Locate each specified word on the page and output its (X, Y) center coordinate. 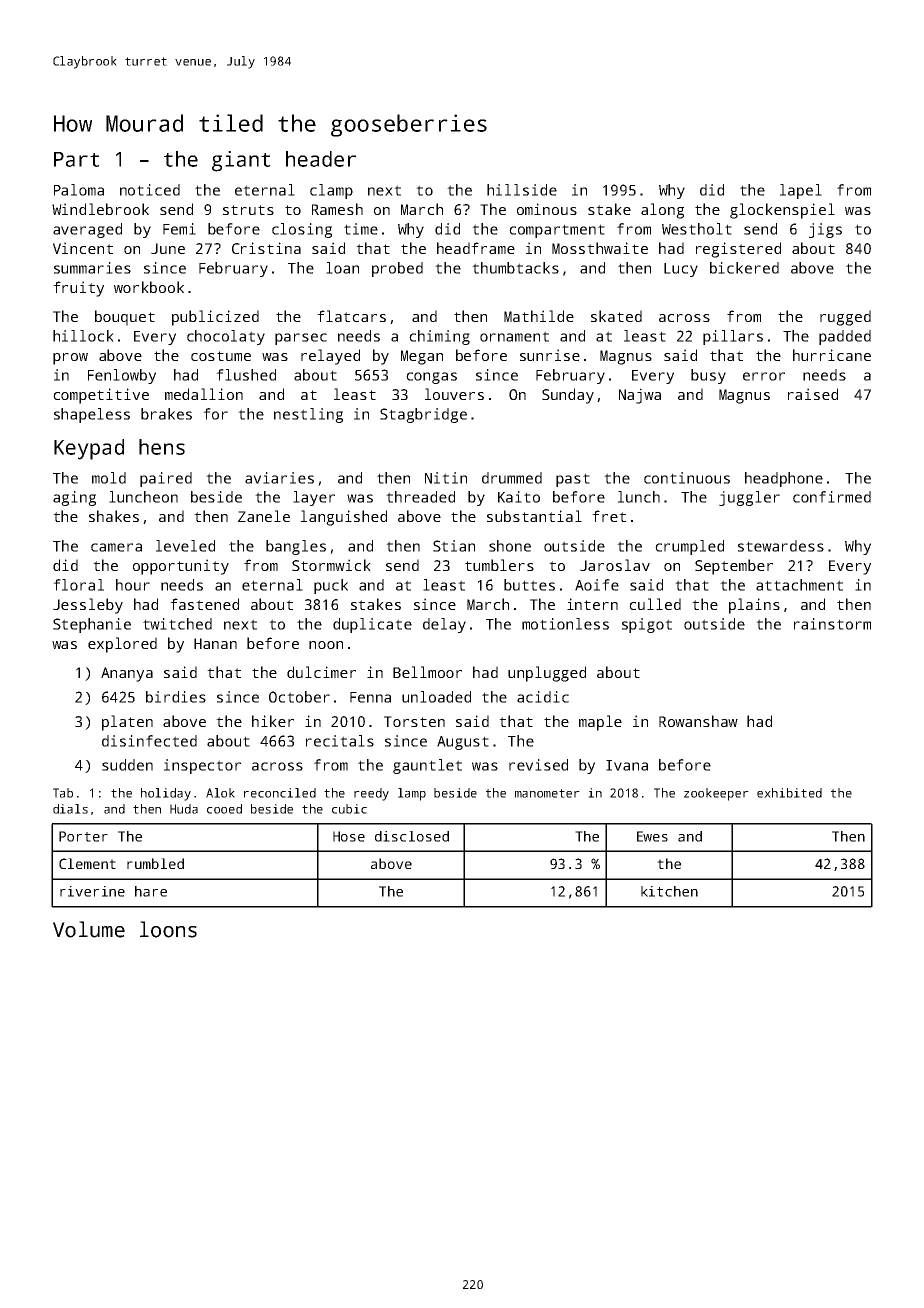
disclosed (412, 836)
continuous (687, 478)
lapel (801, 191)
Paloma (79, 190)
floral (78, 585)
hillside (522, 190)
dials (70, 809)
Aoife (597, 585)
